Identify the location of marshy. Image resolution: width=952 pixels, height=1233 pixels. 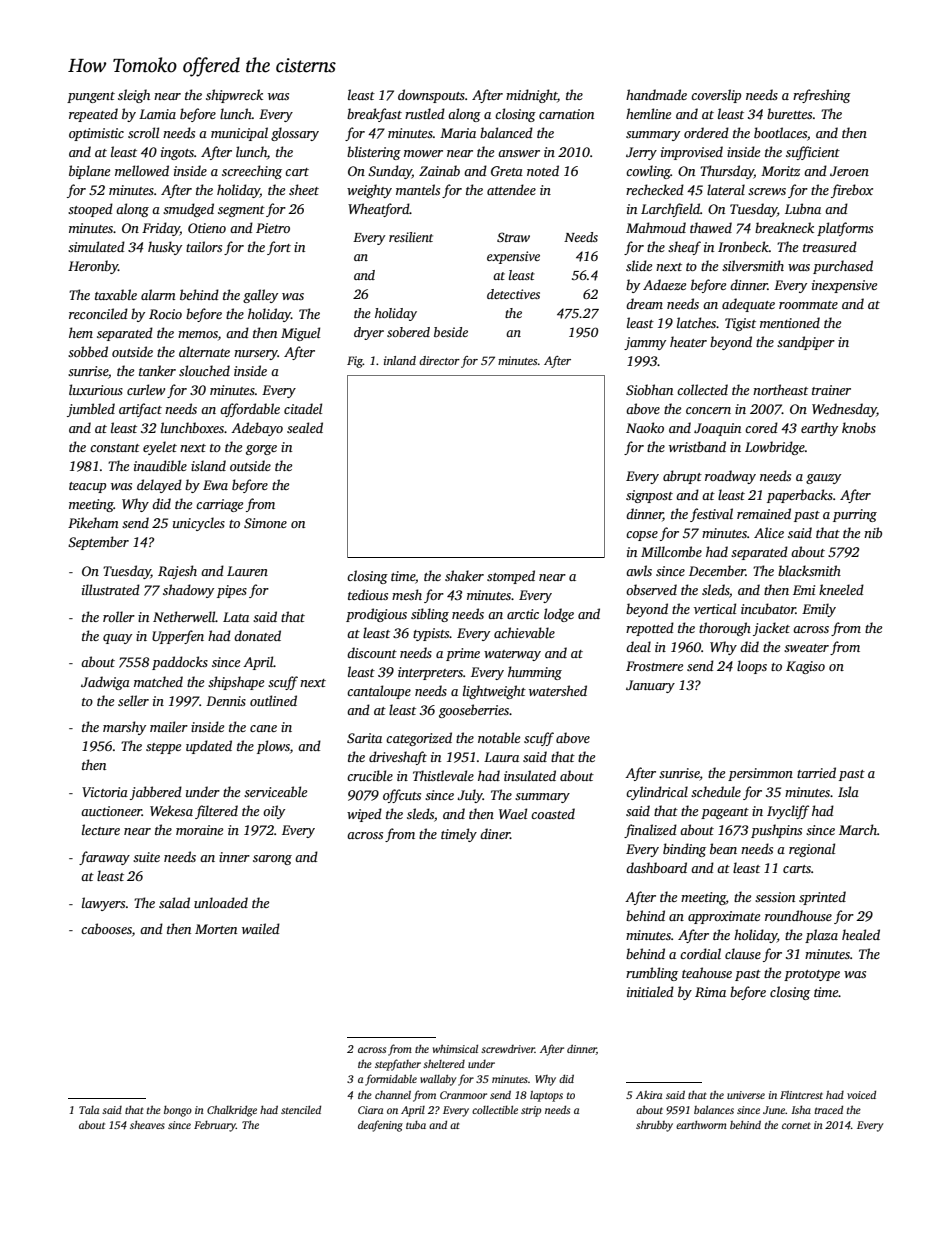
(124, 728).
